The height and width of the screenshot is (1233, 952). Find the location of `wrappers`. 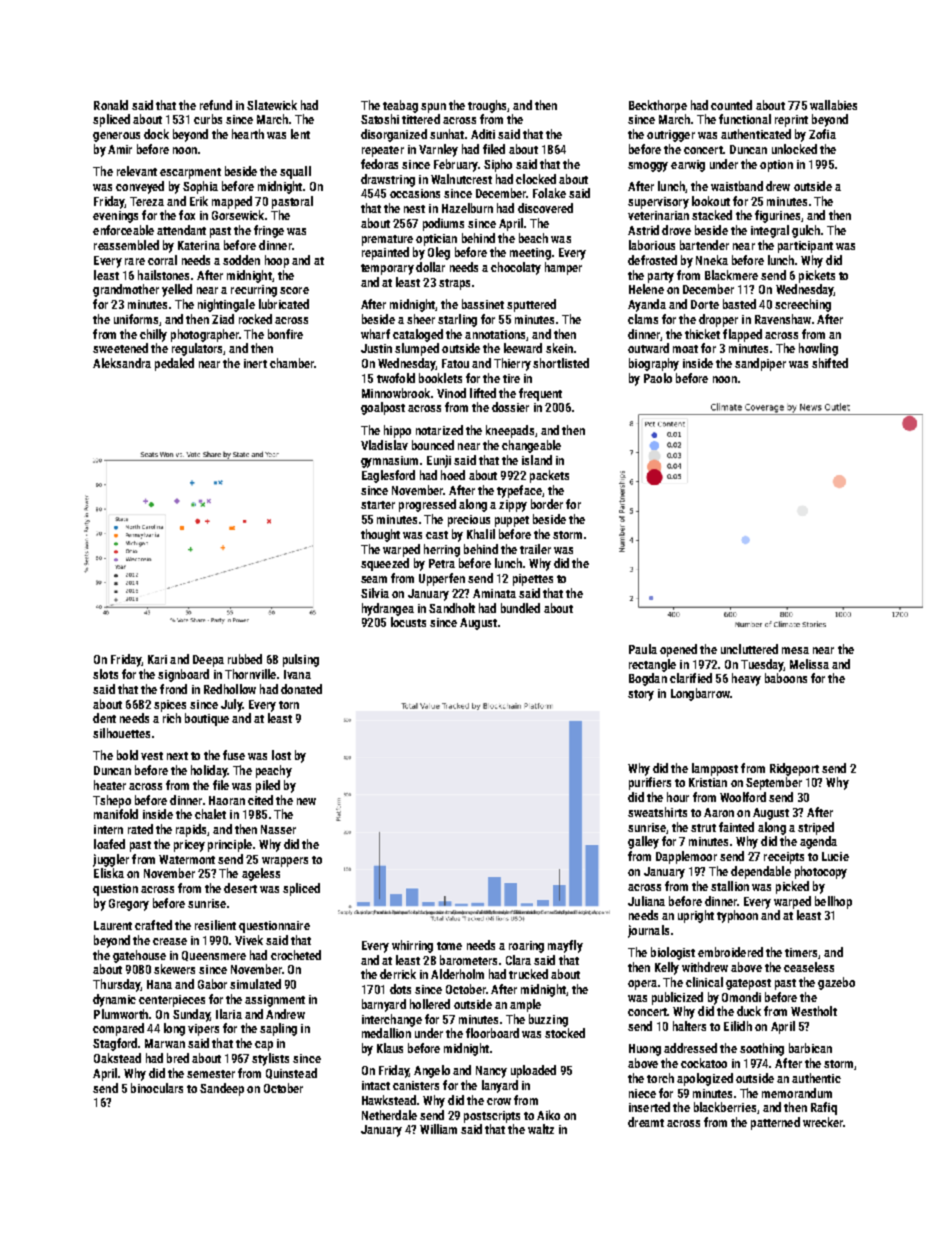

wrappers is located at coordinates (285, 862).
